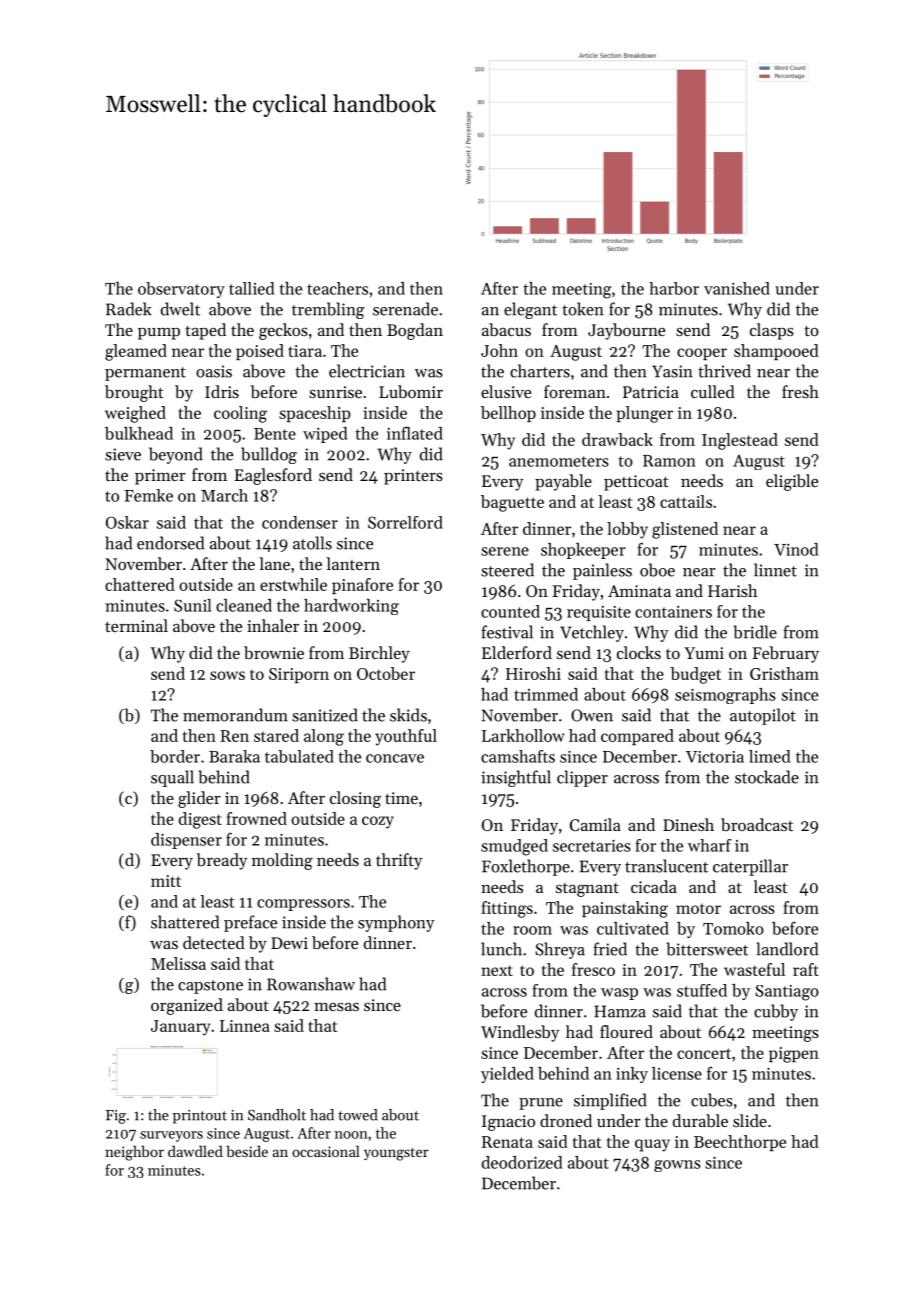  Describe the element at coordinates (405, 309) in the screenshot. I see `serenade` at that location.
